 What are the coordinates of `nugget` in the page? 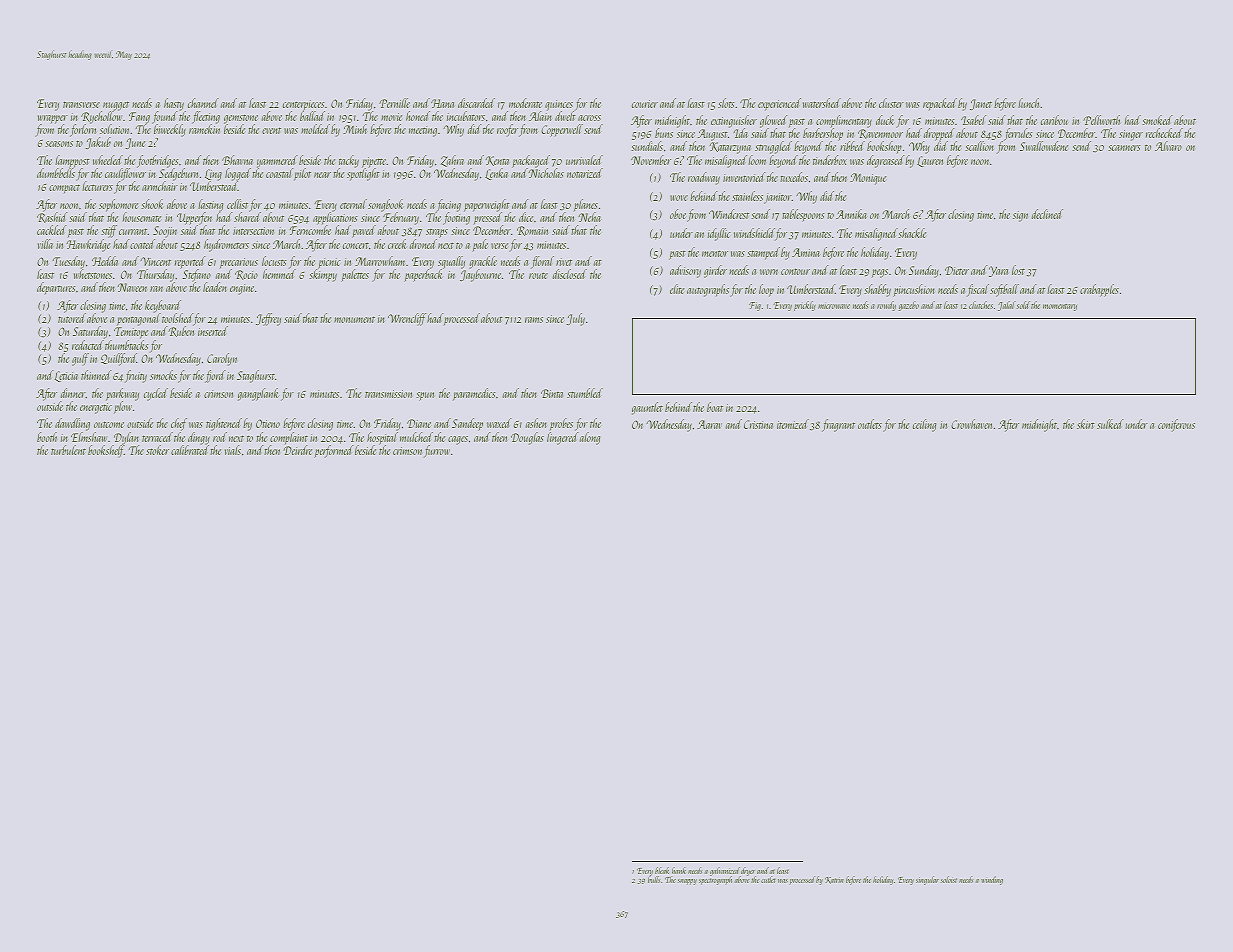 It's located at (116, 106).
